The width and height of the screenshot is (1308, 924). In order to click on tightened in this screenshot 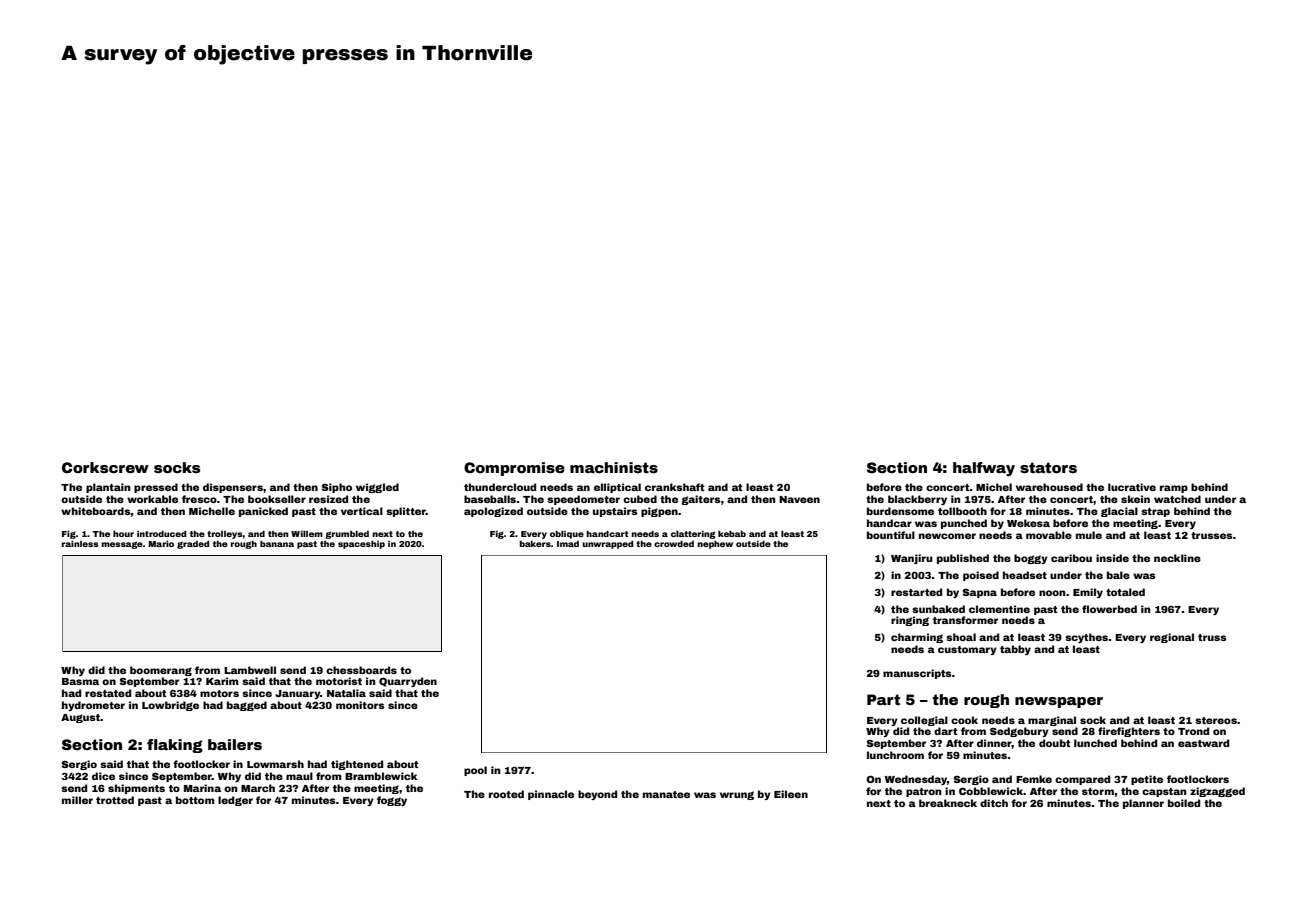, I will do `click(357, 765)`.
